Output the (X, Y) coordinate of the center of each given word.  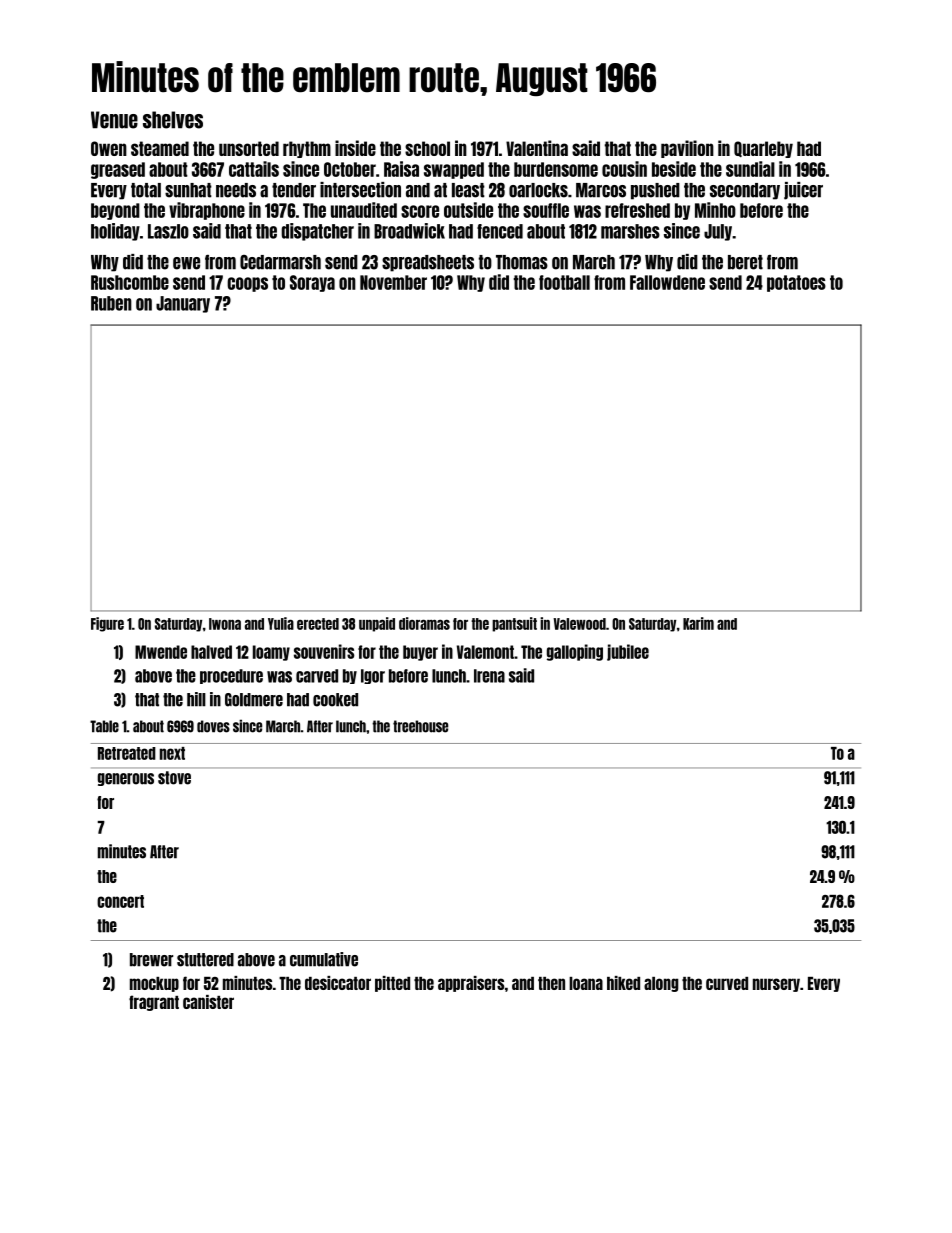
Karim (698, 623)
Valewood (579, 624)
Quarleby (763, 149)
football (564, 282)
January (183, 304)
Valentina (537, 148)
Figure (107, 624)
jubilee (628, 652)
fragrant (154, 1003)
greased (118, 170)
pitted (392, 984)
